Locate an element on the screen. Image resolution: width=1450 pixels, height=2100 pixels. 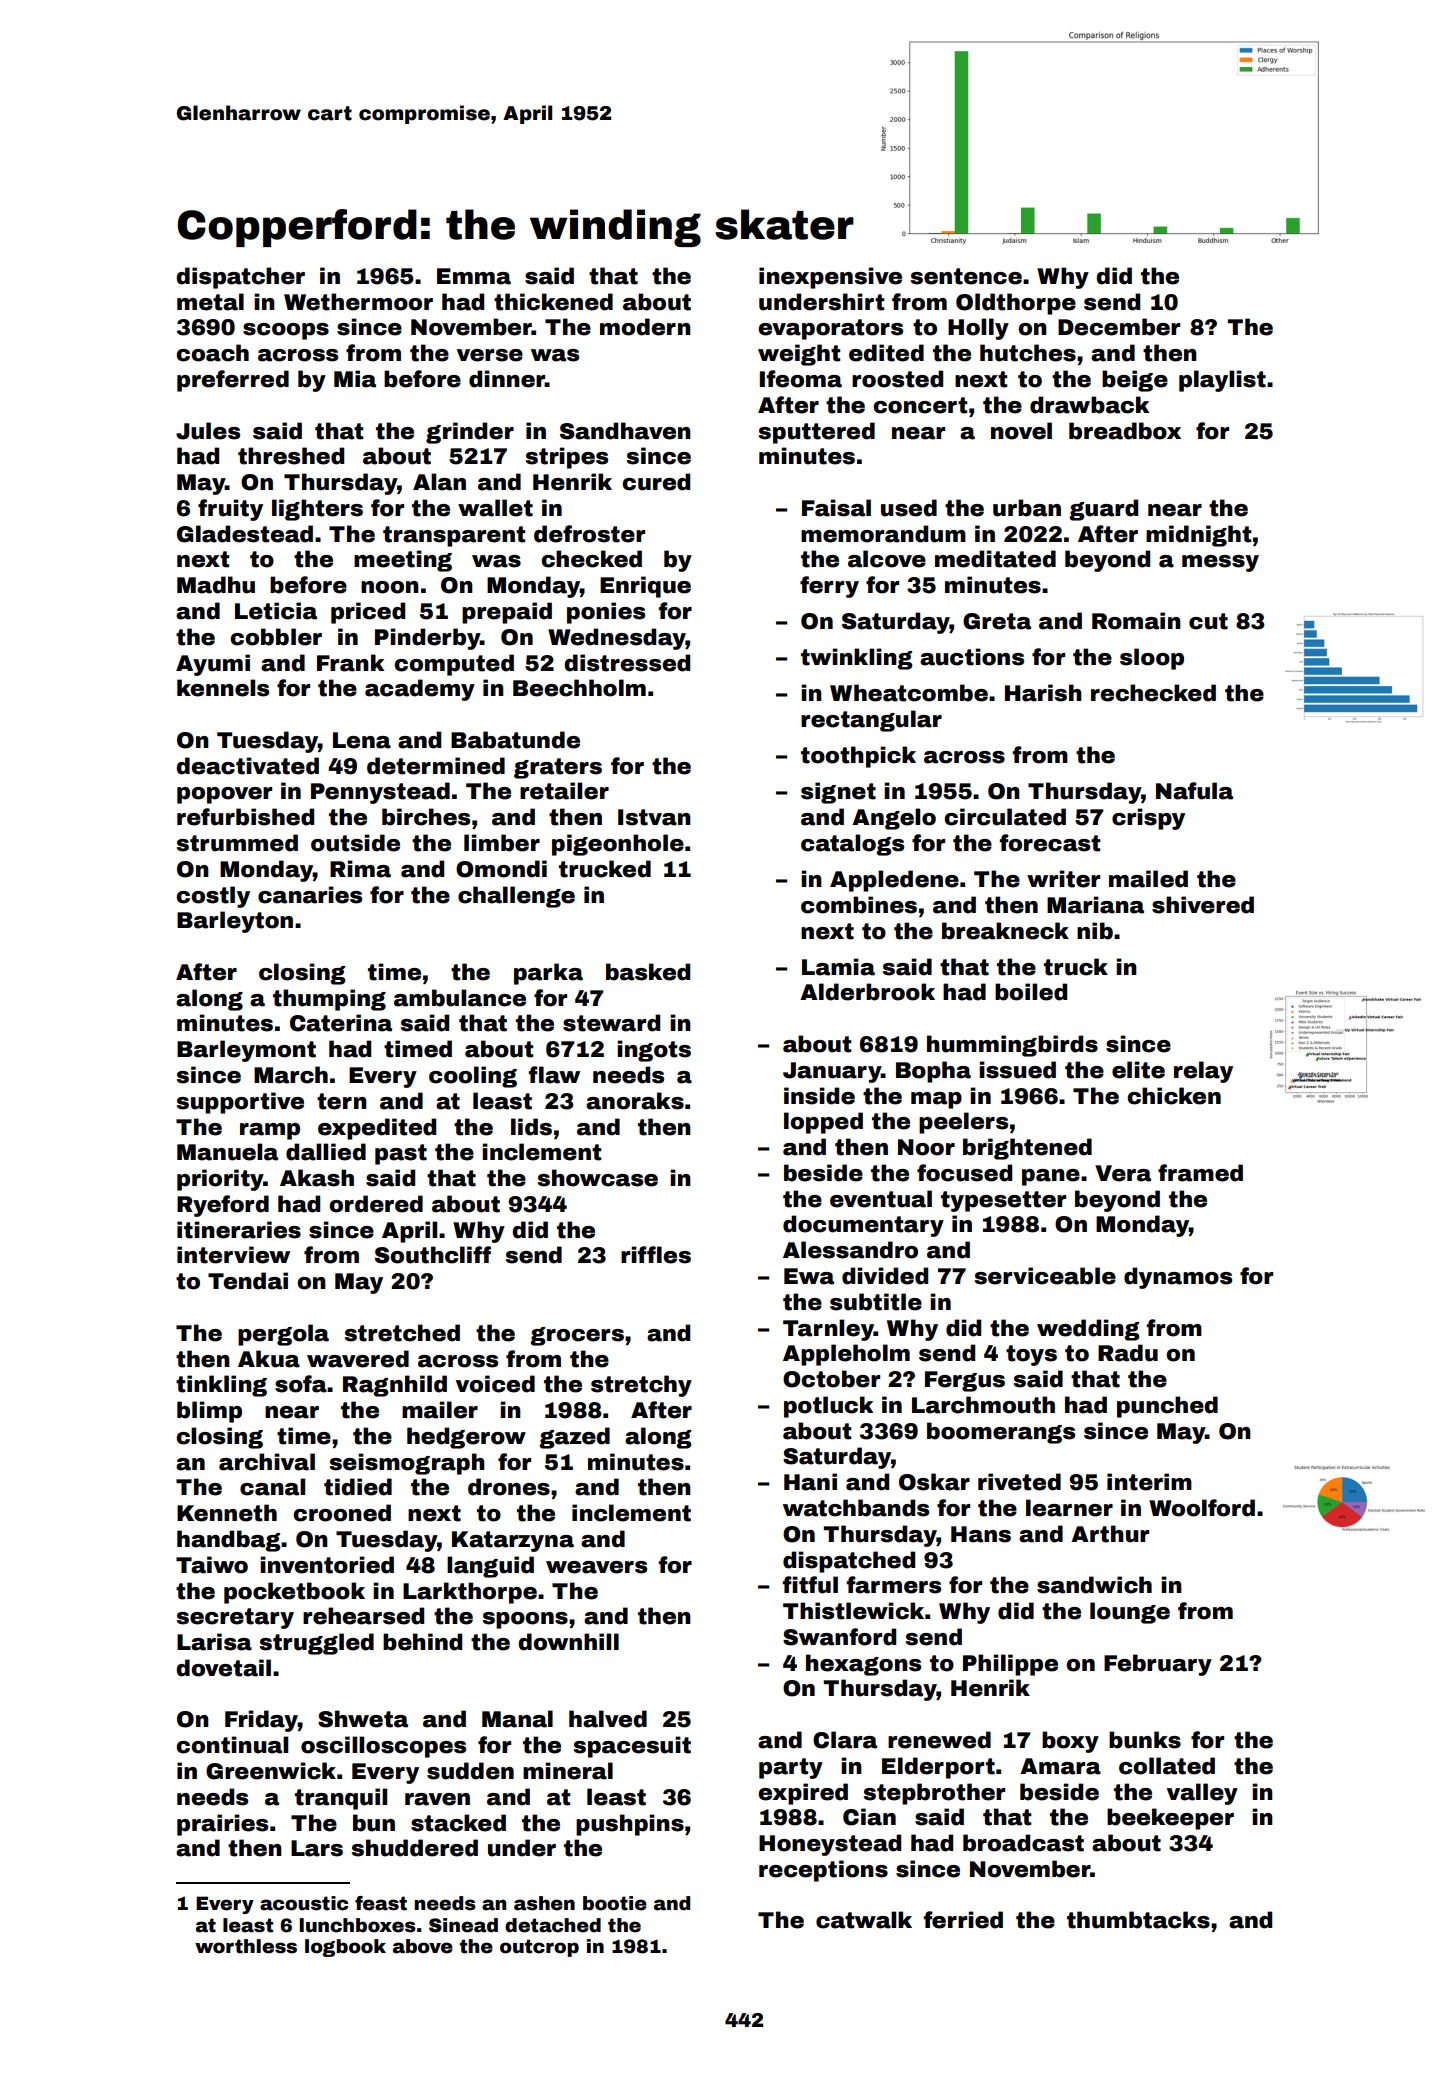
inexpensive is located at coordinates (830, 278).
